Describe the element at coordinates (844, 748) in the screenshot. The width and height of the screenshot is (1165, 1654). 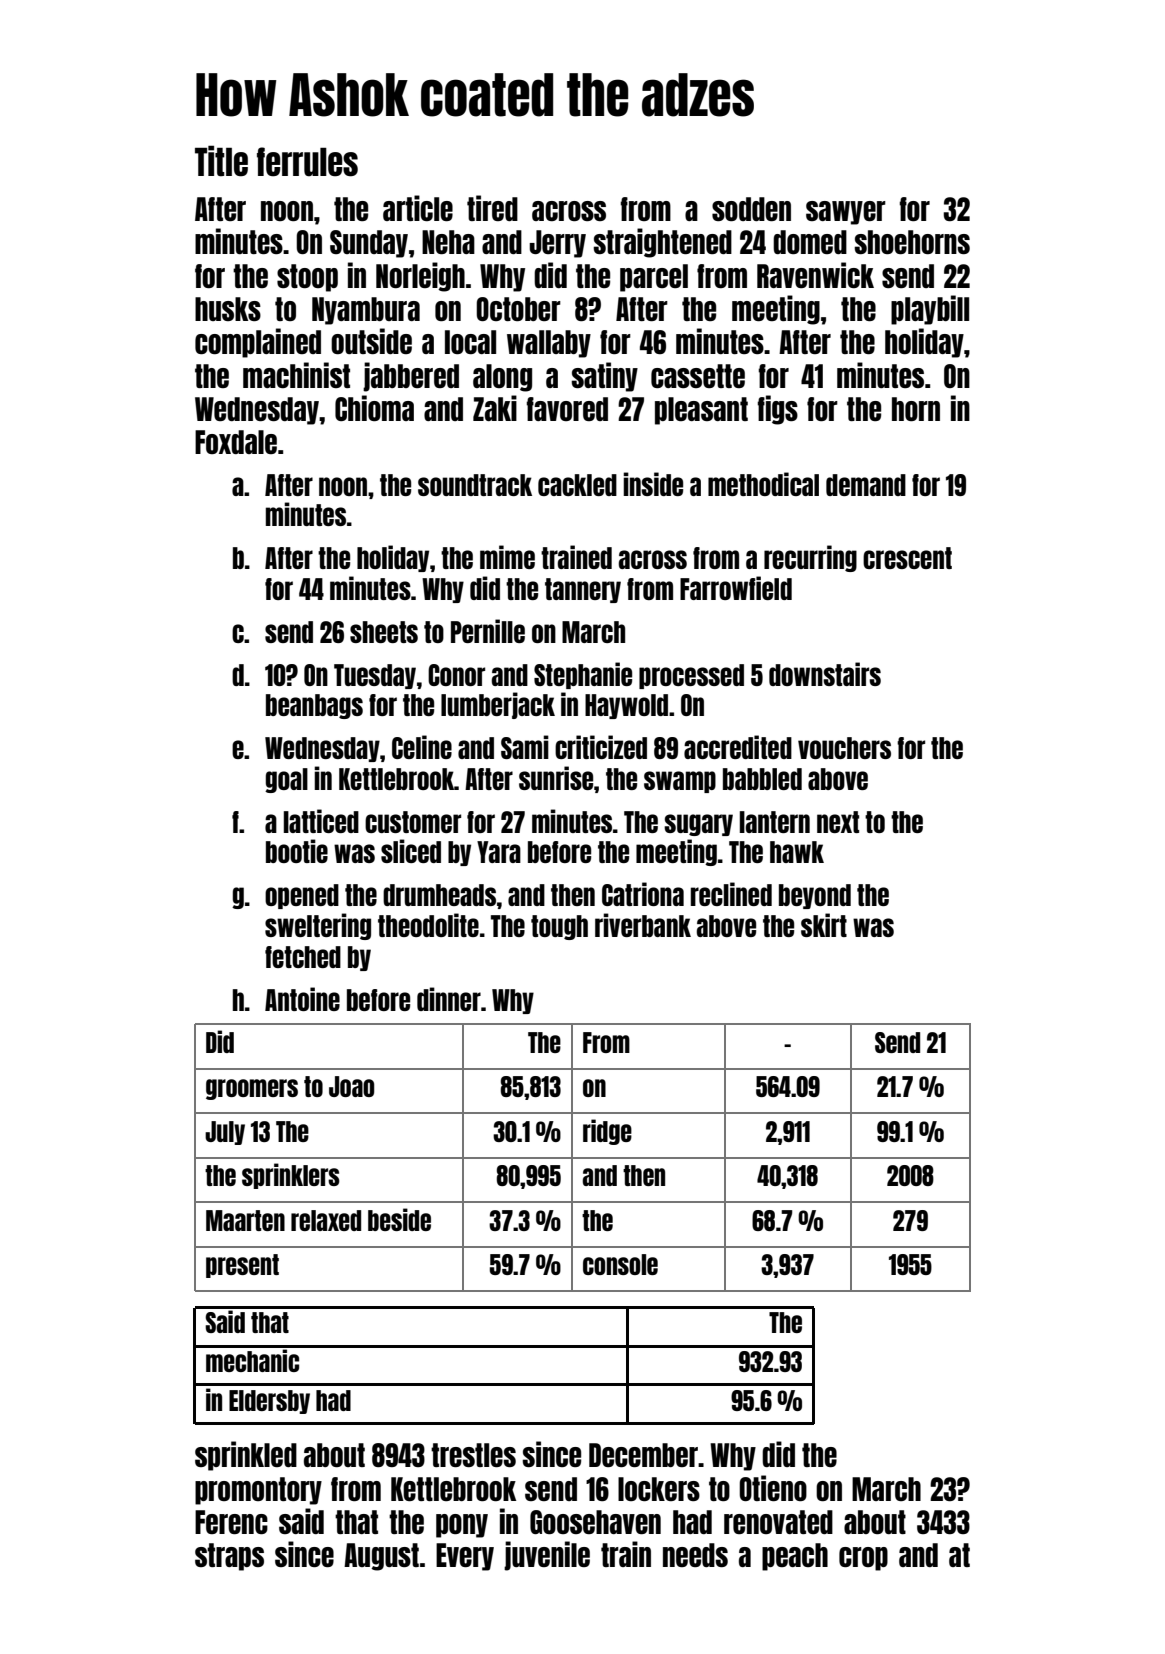
I see `vouchers` at that location.
